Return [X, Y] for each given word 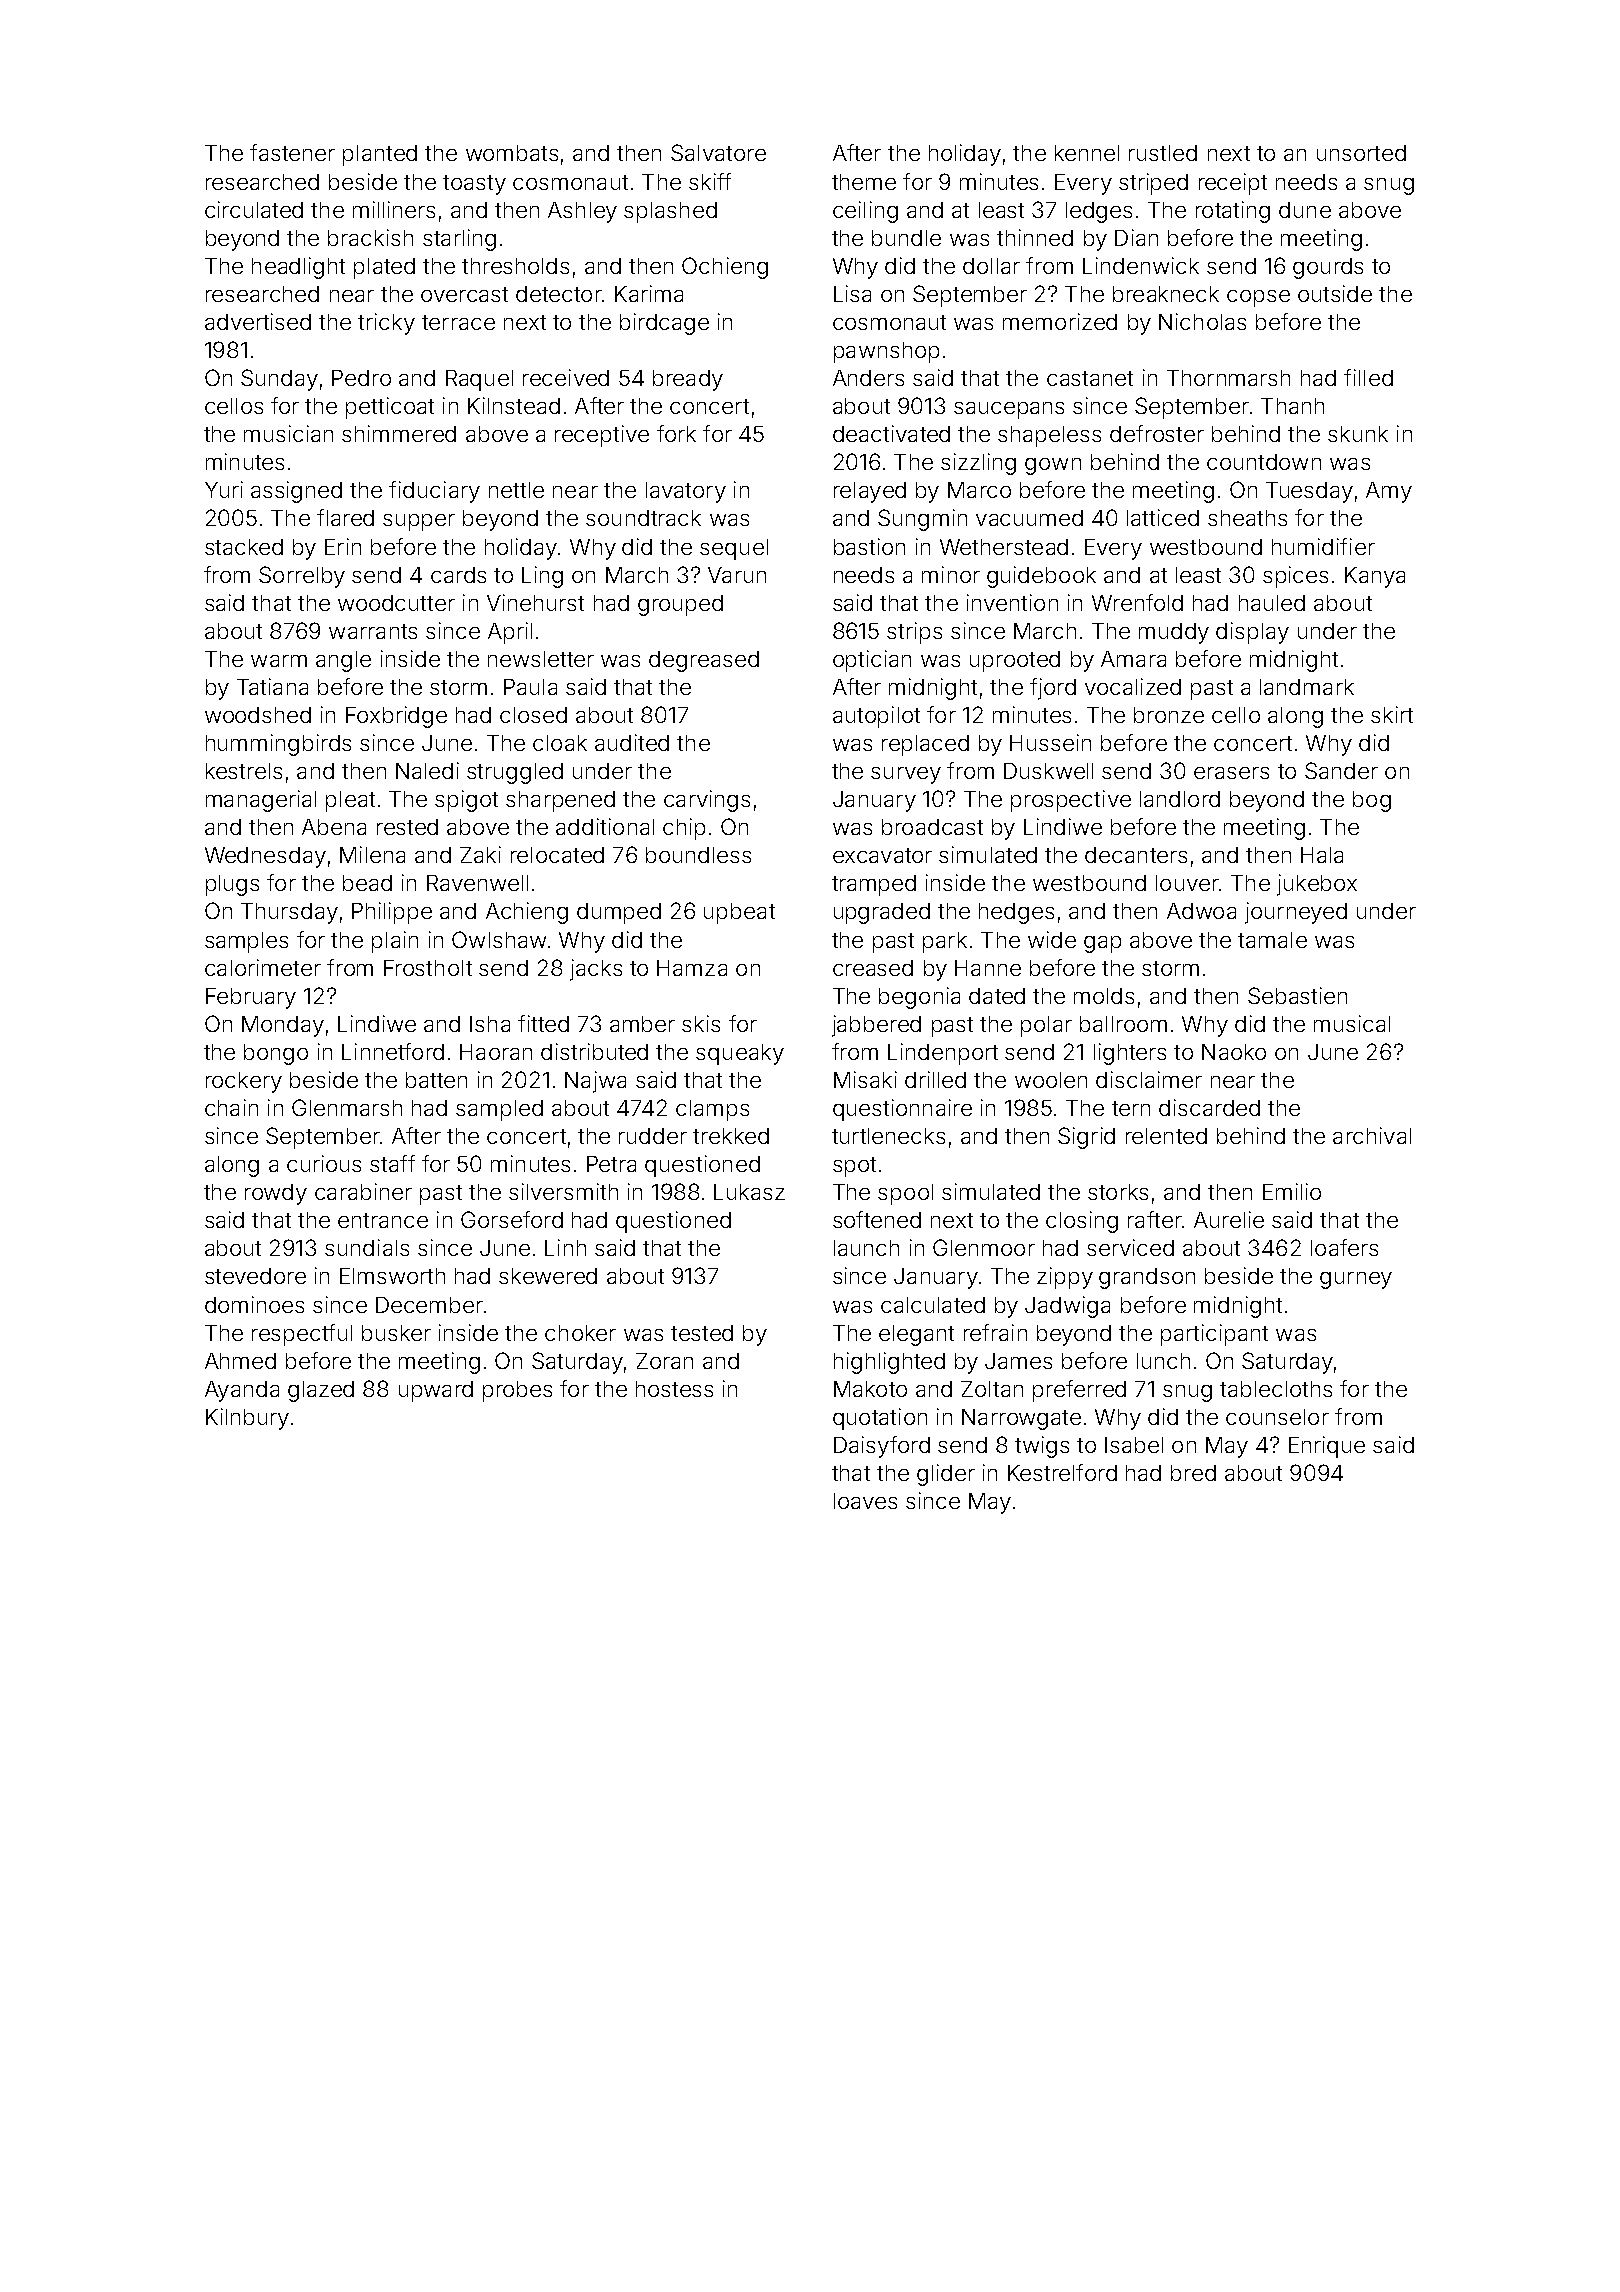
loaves [865, 1501]
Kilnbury [247, 1419]
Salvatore [718, 152]
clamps [712, 1110]
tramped [874, 885]
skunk [1358, 434]
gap [1102, 944]
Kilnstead [514, 405]
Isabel [1134, 1445]
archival [1372, 1135]
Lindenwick [1141, 265]
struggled [515, 773]
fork [676, 433]
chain [231, 1107]
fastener [292, 152]
